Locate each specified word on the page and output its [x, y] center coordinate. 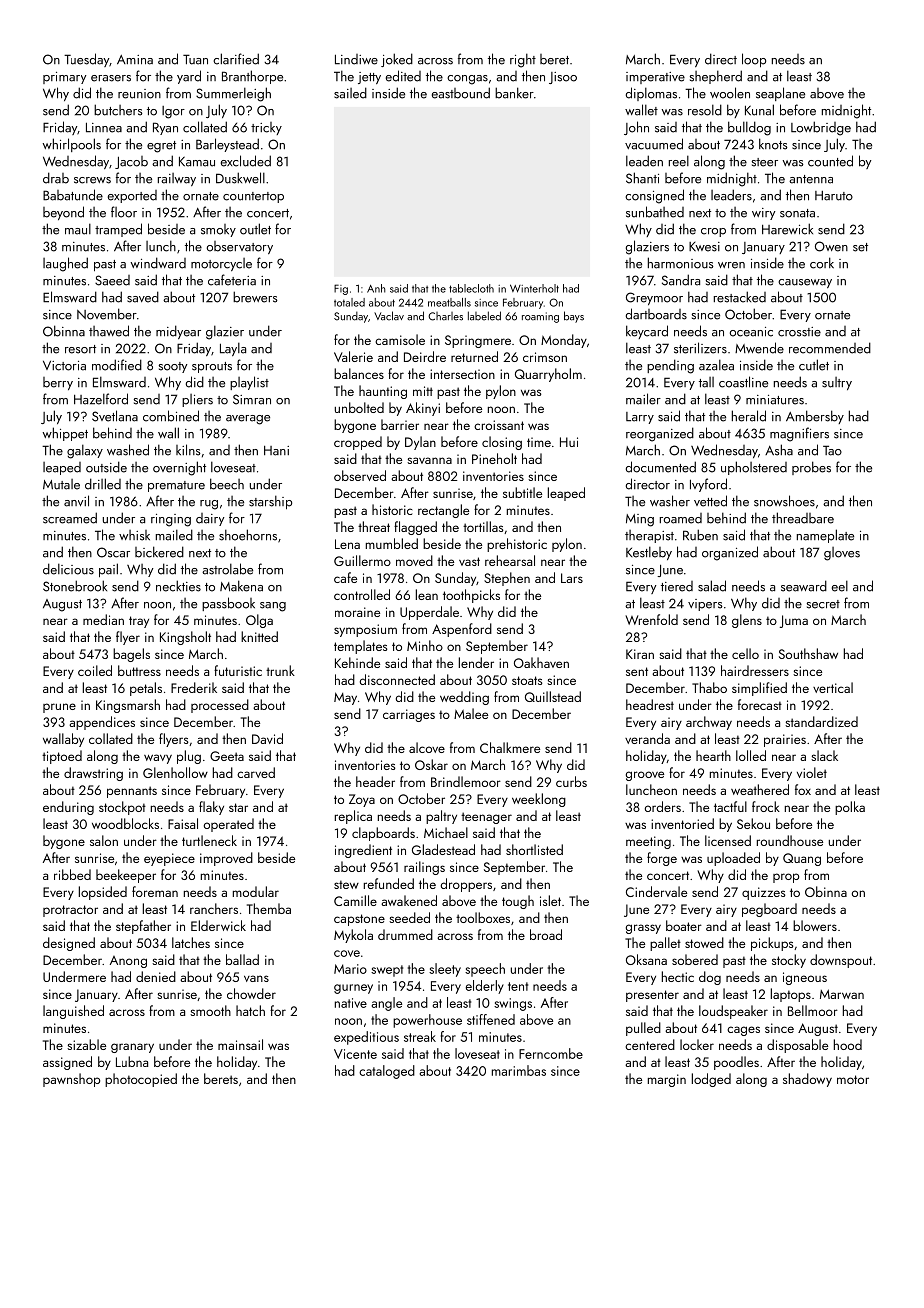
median [103, 619]
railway [177, 179]
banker [514, 93]
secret [823, 604]
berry [58, 383]
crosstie [799, 332]
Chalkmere [510, 747]
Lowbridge [821, 128]
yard [189, 77]
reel [679, 161]
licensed [728, 840]
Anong [128, 962]
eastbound [461, 93]
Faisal [183, 823]
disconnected [397, 679]
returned [474, 356]
